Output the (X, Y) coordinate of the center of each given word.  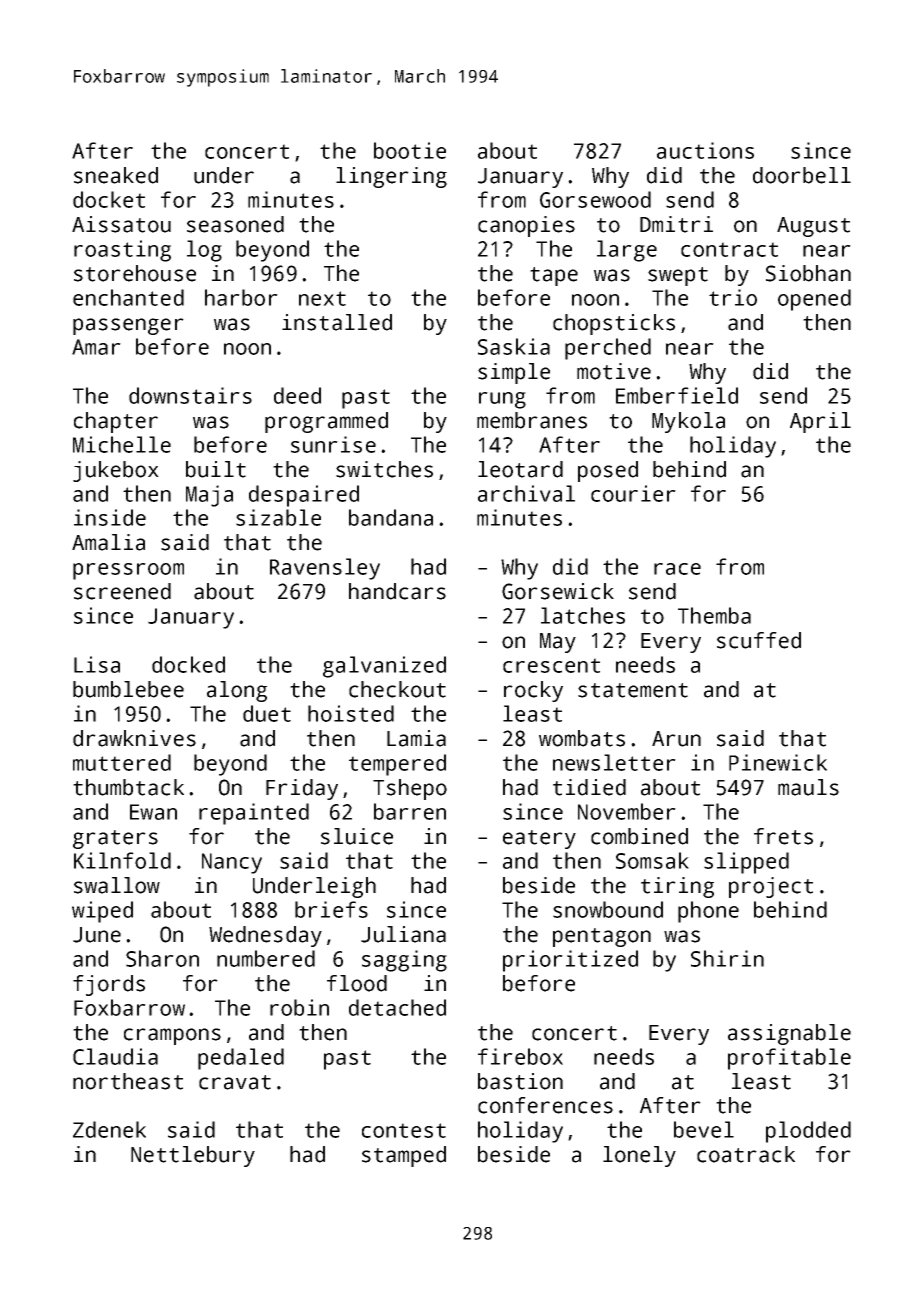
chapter (116, 422)
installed (337, 322)
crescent (551, 665)
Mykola (688, 422)
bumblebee (128, 689)
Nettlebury (193, 1156)
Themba (714, 615)
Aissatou (121, 224)
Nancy (232, 863)
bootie (410, 150)
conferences (545, 1105)
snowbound (608, 909)
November (627, 811)
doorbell (802, 175)
